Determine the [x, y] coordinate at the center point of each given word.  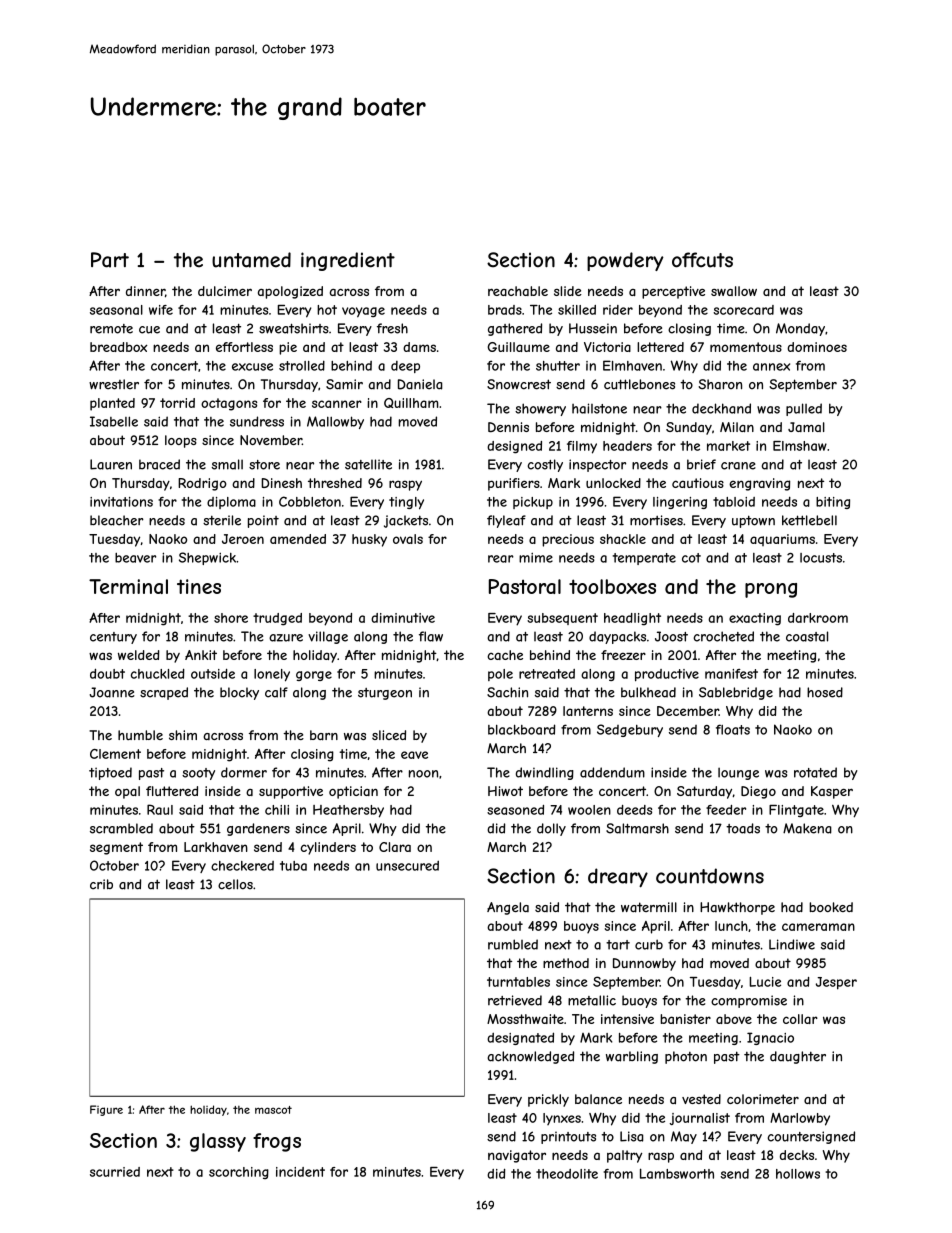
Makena [807, 828]
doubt [107, 673]
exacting [755, 619]
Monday [800, 329]
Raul [160, 809]
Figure [106, 1110]
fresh [392, 328]
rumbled [513, 944]
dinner [145, 291]
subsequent [562, 619]
